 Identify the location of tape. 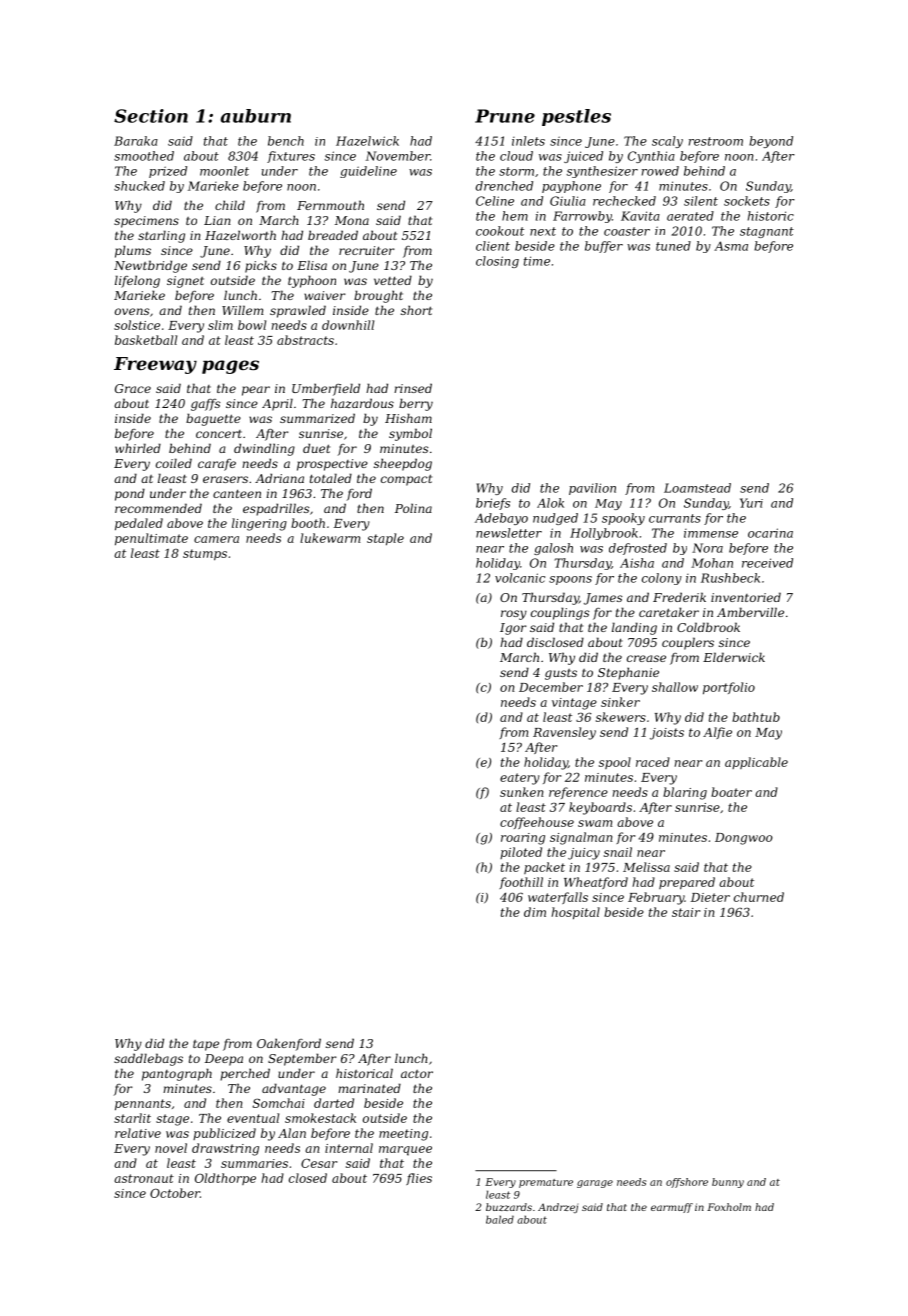
(206, 1045).
